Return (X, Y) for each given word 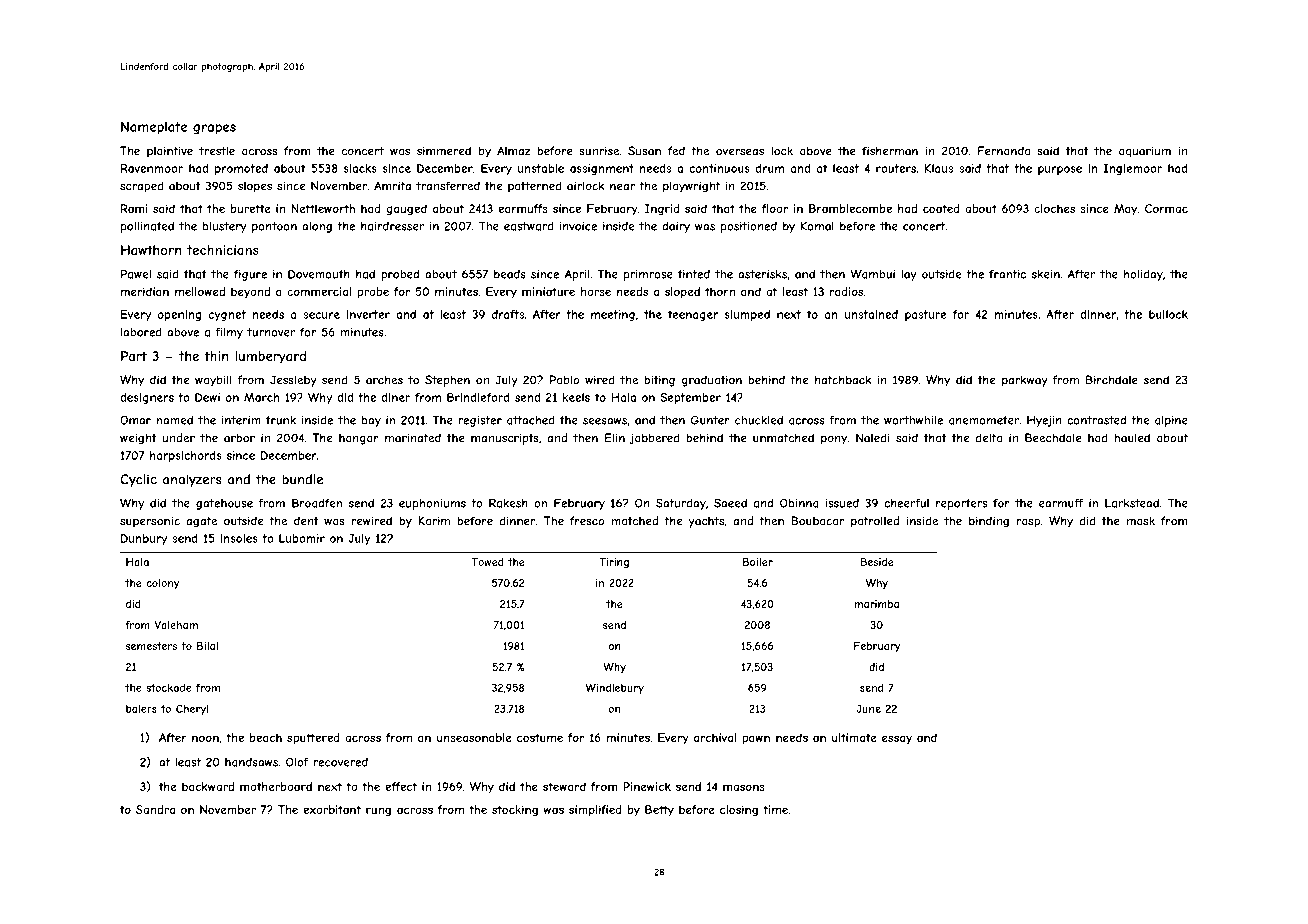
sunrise (599, 151)
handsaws (251, 762)
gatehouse (224, 504)
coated (941, 208)
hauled (1132, 438)
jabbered (655, 439)
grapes (214, 129)
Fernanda (1004, 151)
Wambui (872, 274)
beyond (250, 292)
